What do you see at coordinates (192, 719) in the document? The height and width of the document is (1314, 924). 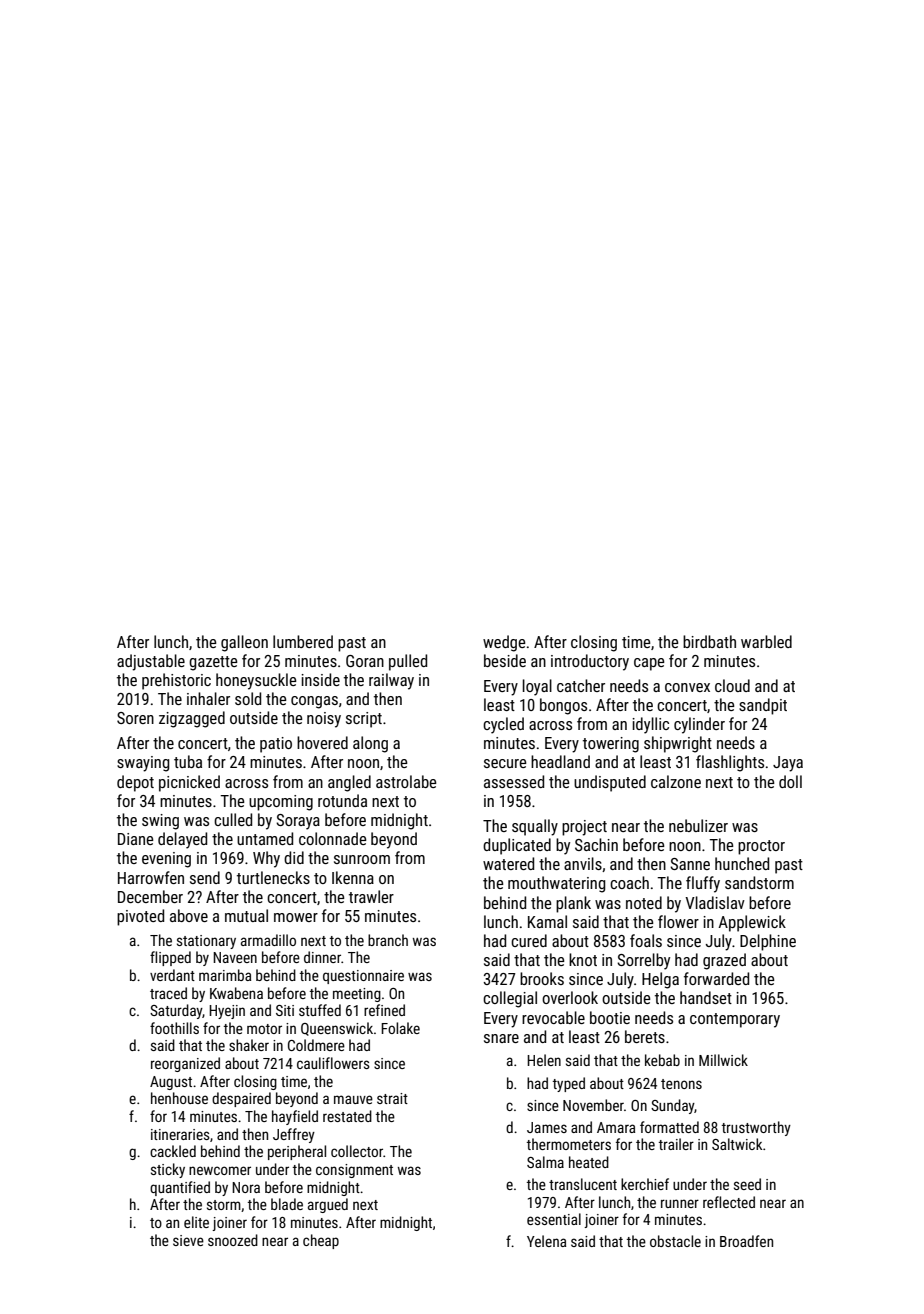 I see `zigzagged` at bounding box center [192, 719].
